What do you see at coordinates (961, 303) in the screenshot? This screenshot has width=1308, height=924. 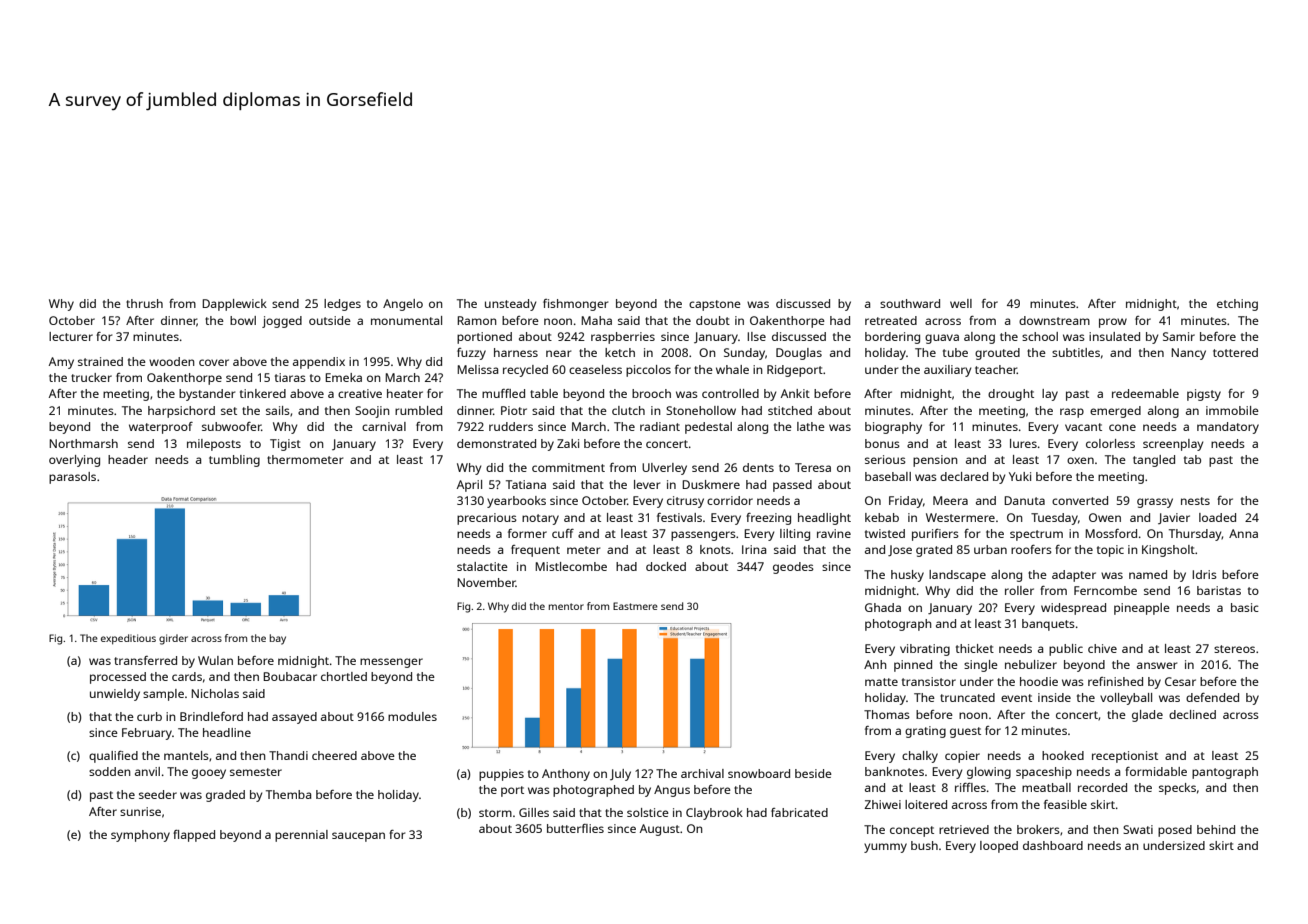 I see `well` at bounding box center [961, 303].
